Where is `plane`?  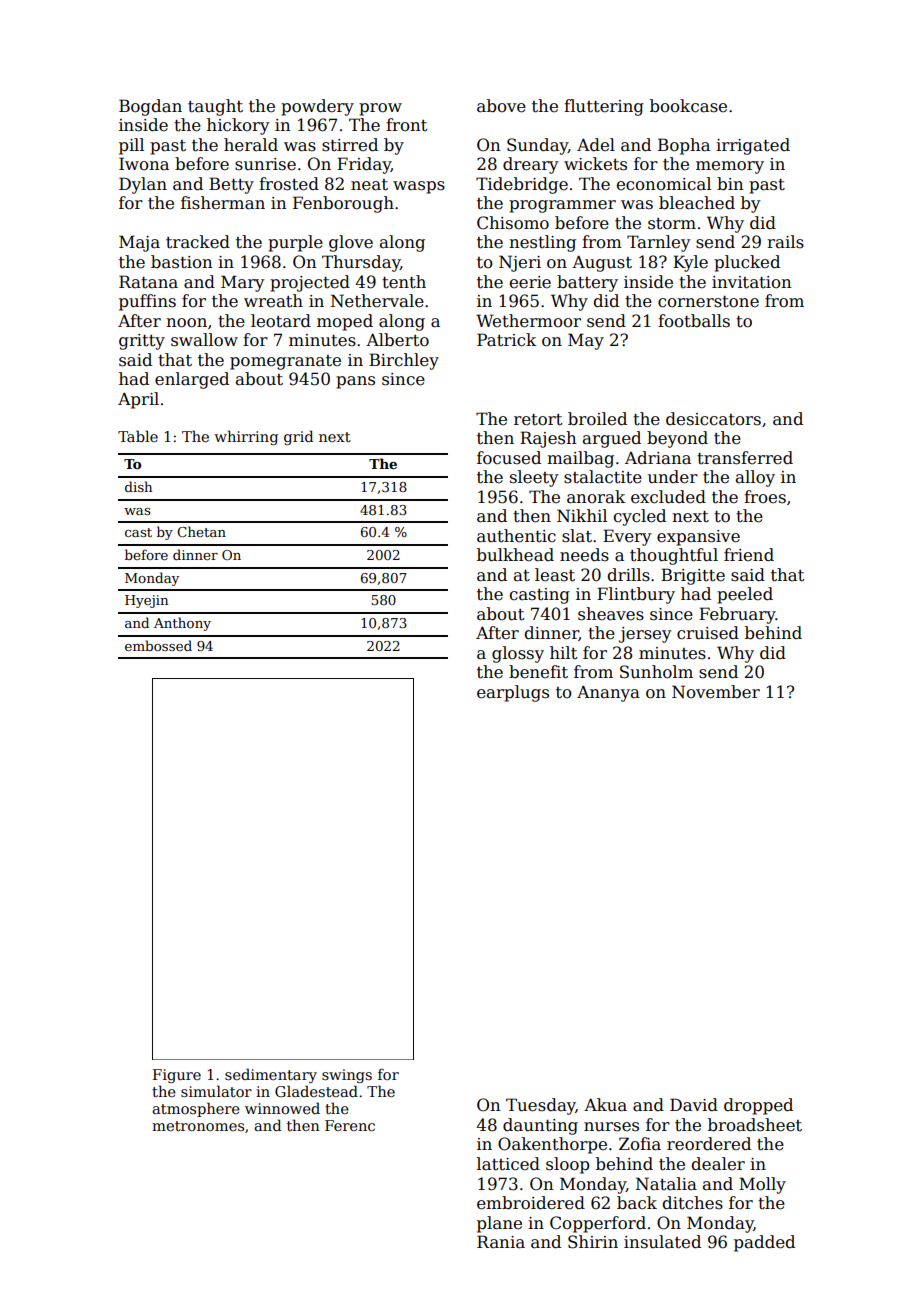
plane is located at coordinates (499, 1224).
